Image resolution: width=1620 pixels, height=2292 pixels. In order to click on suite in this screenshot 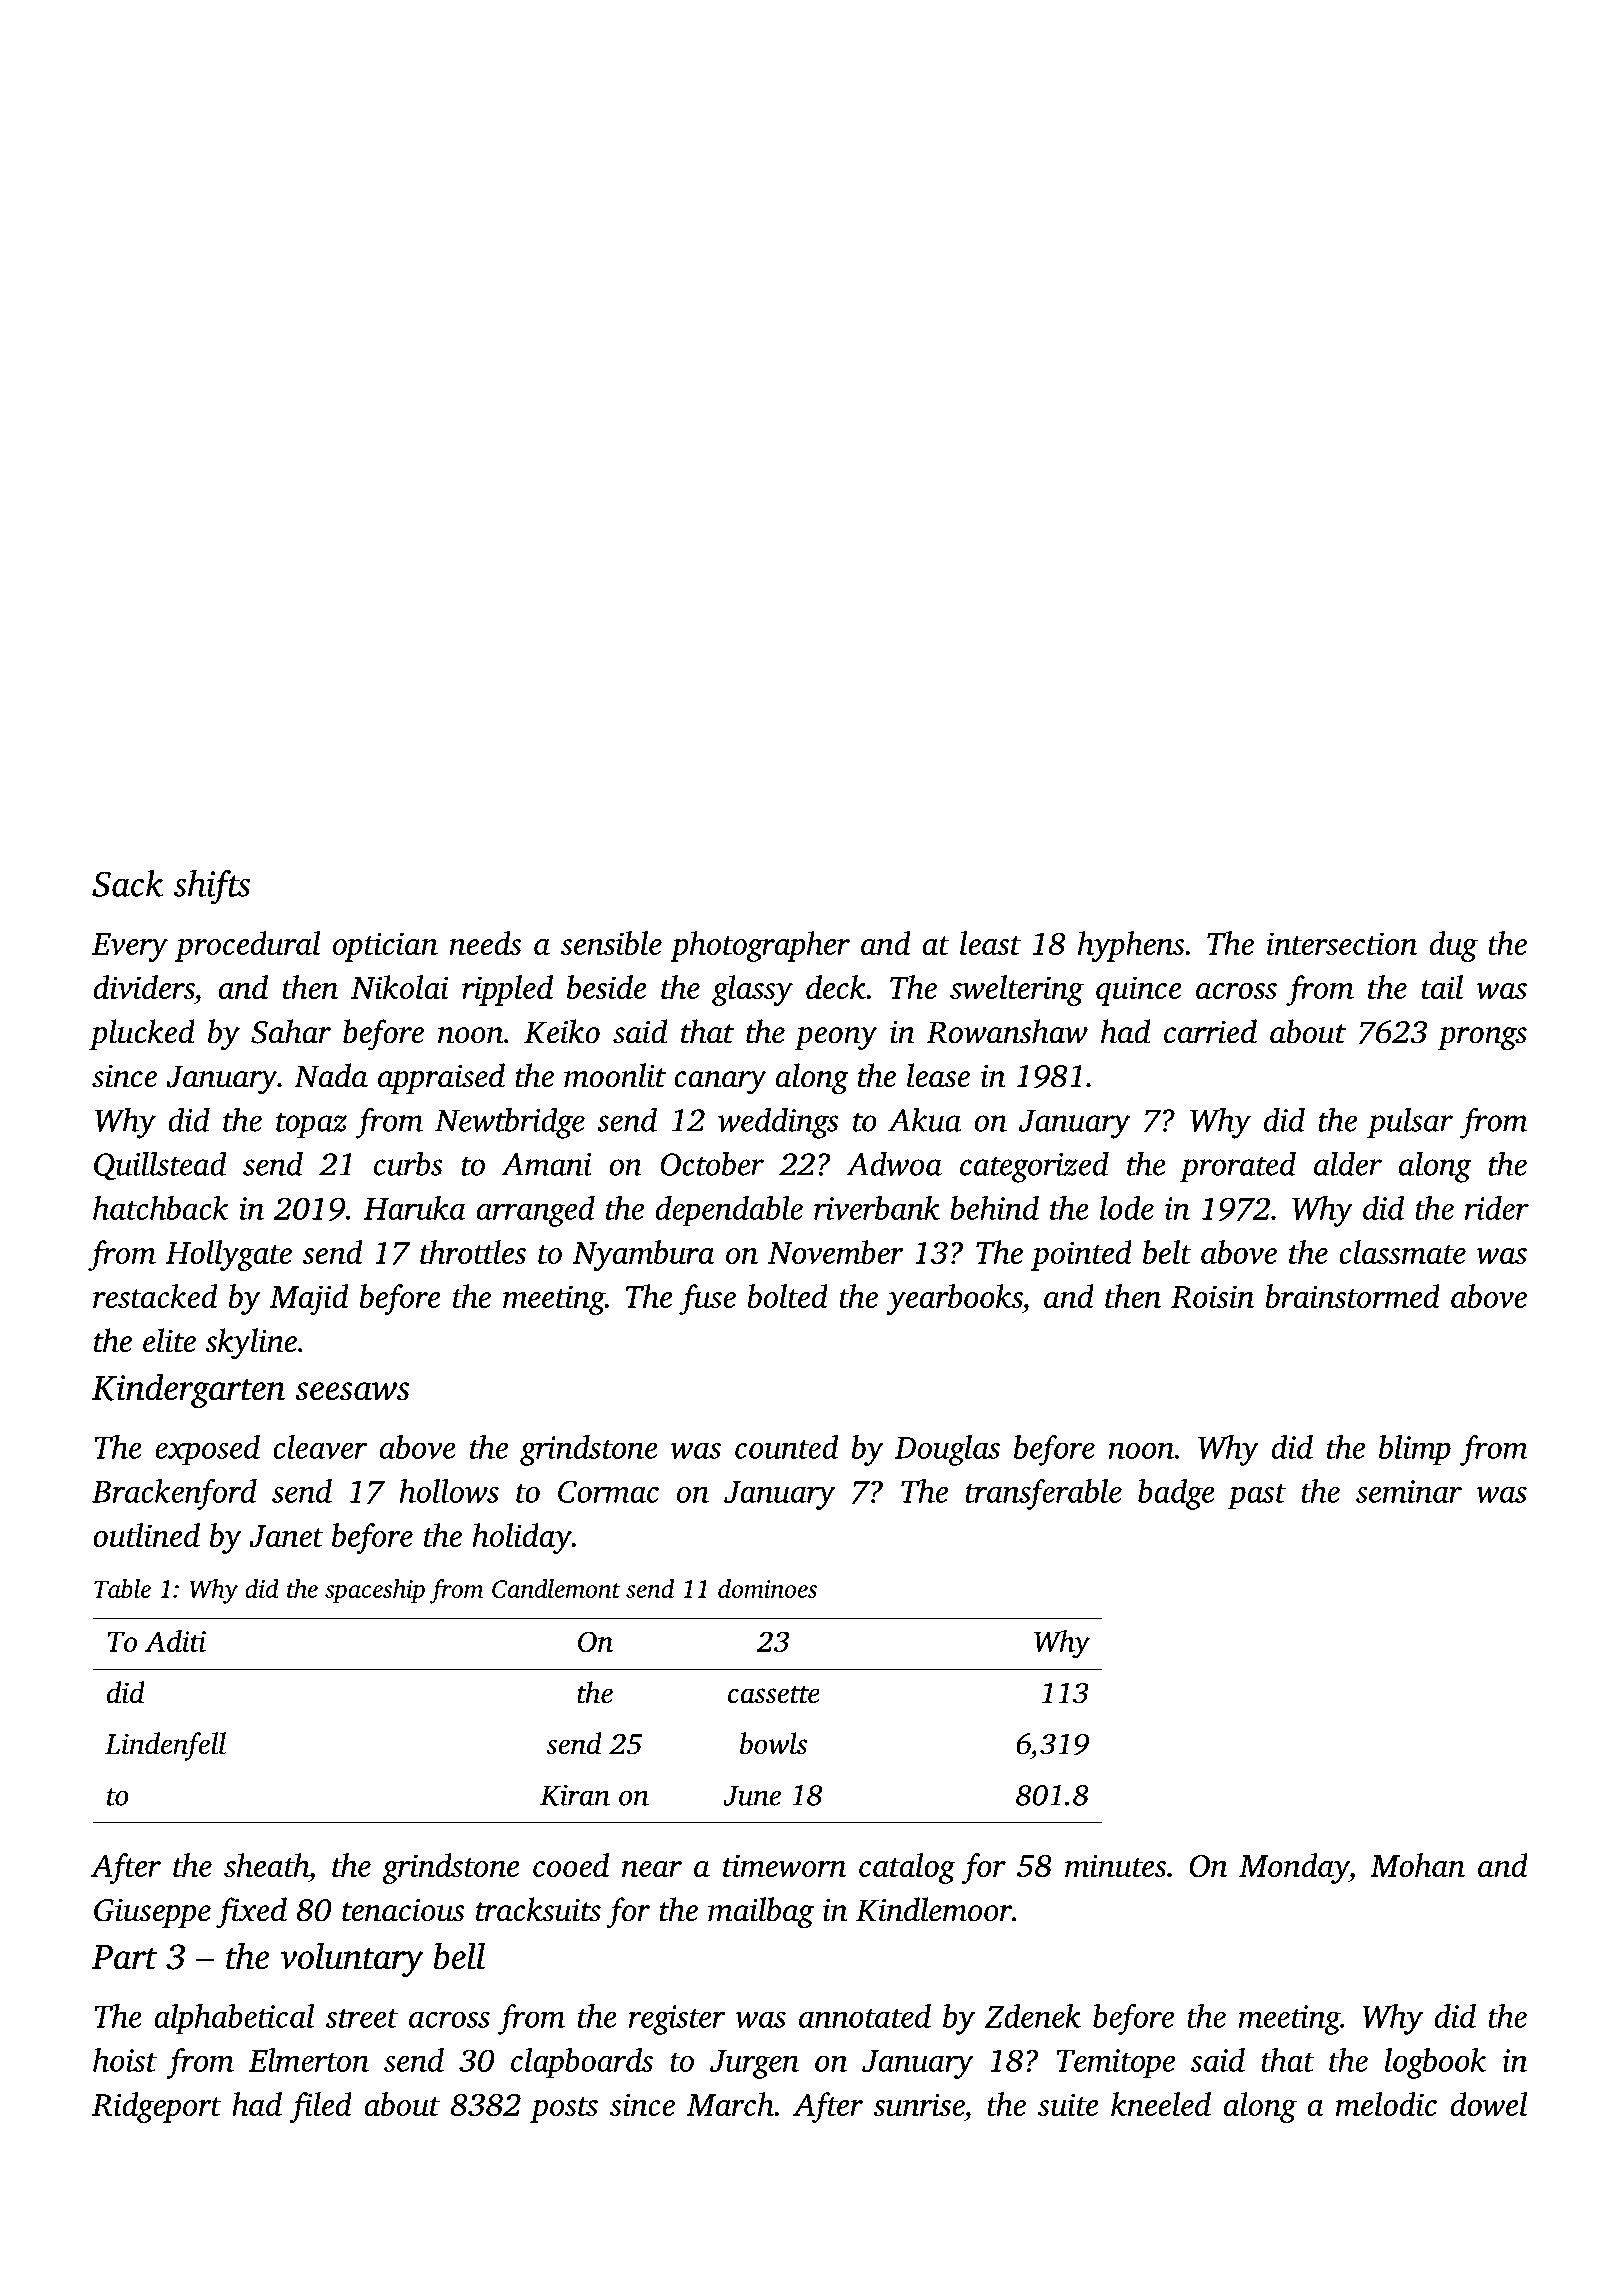, I will do `click(1068, 2104)`.
